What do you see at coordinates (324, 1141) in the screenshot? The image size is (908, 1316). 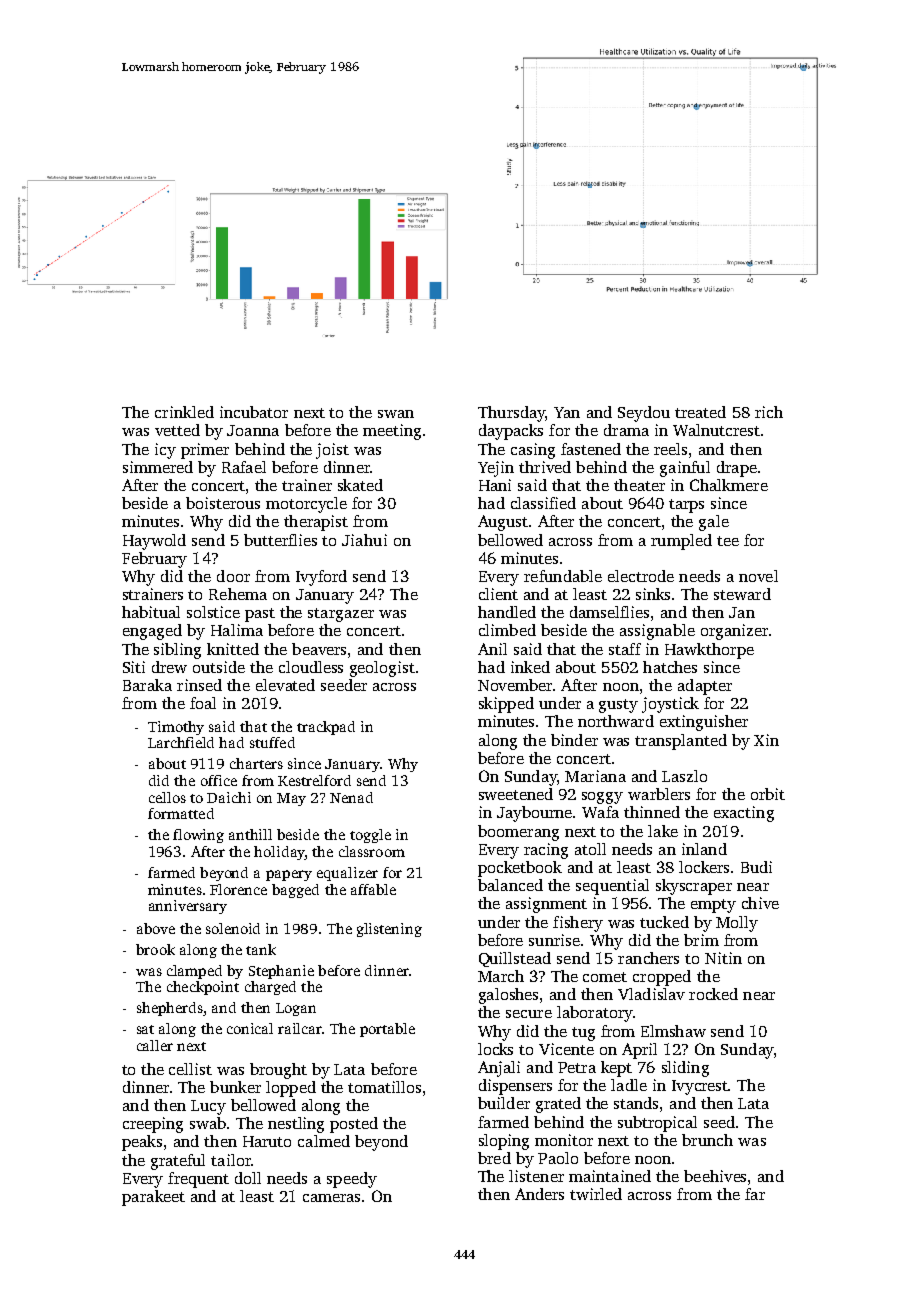 I see `calmed` at bounding box center [324, 1141].
